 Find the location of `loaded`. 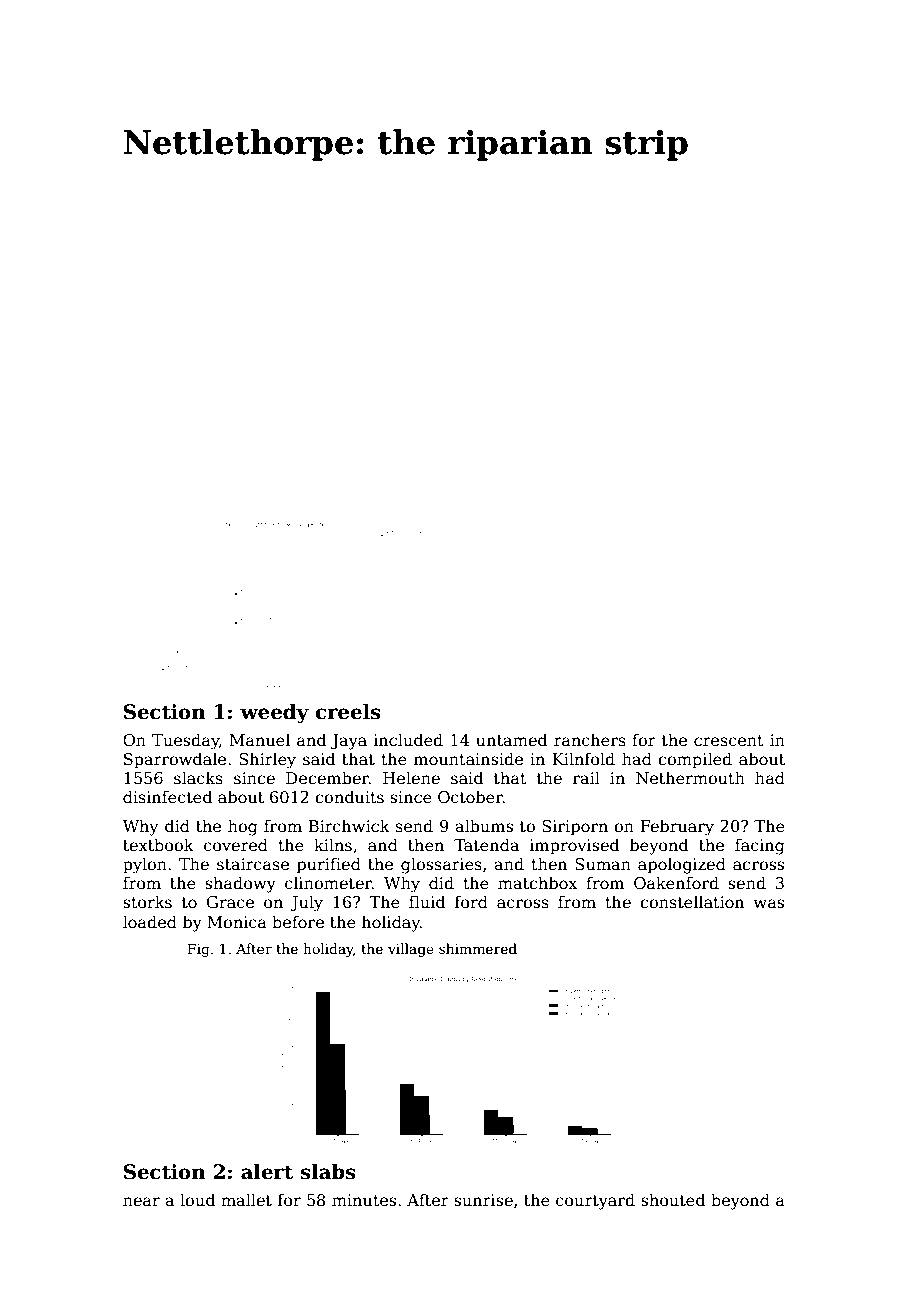

loaded is located at coordinates (150, 922).
